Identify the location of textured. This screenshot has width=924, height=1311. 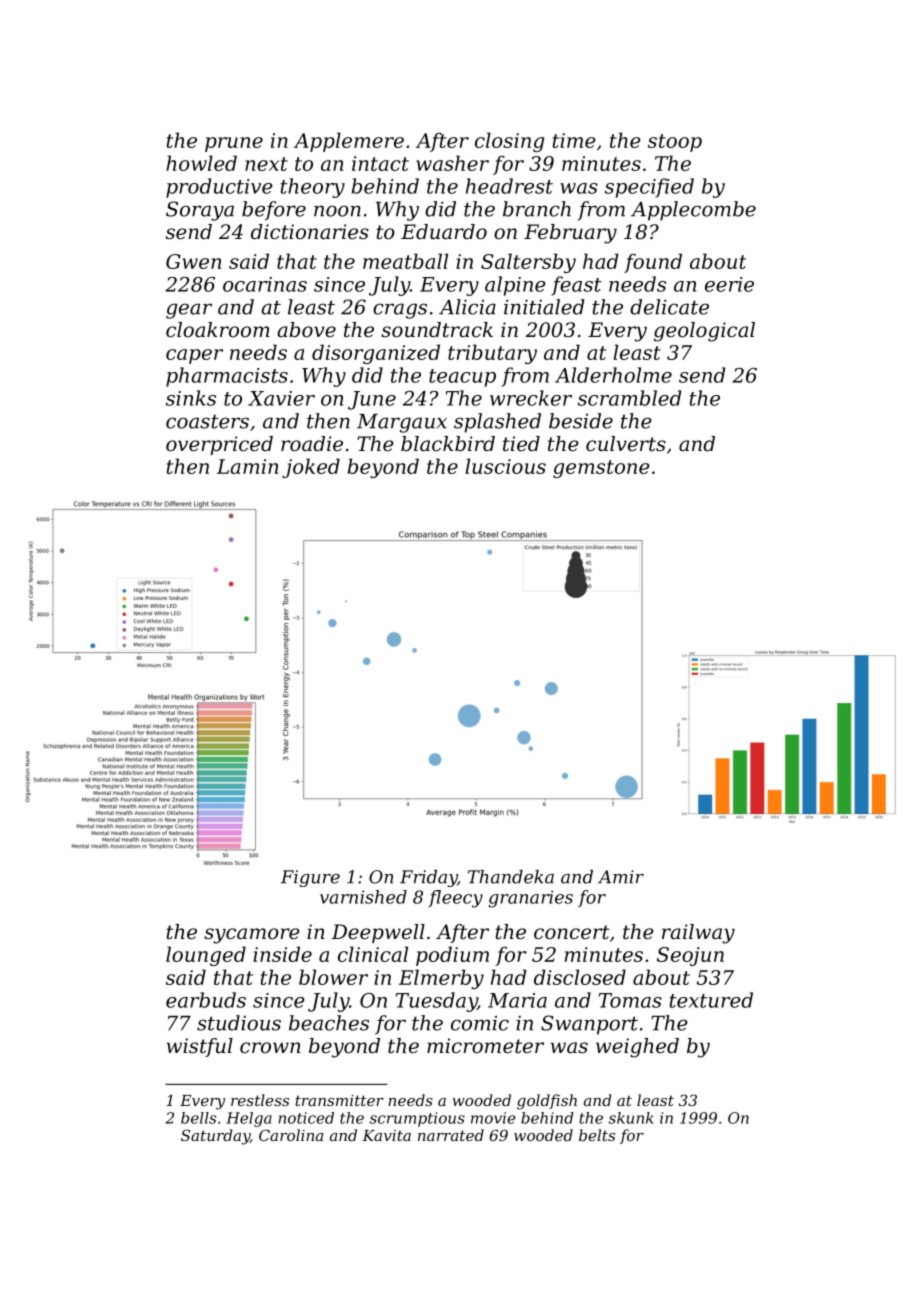
(711, 1000).
